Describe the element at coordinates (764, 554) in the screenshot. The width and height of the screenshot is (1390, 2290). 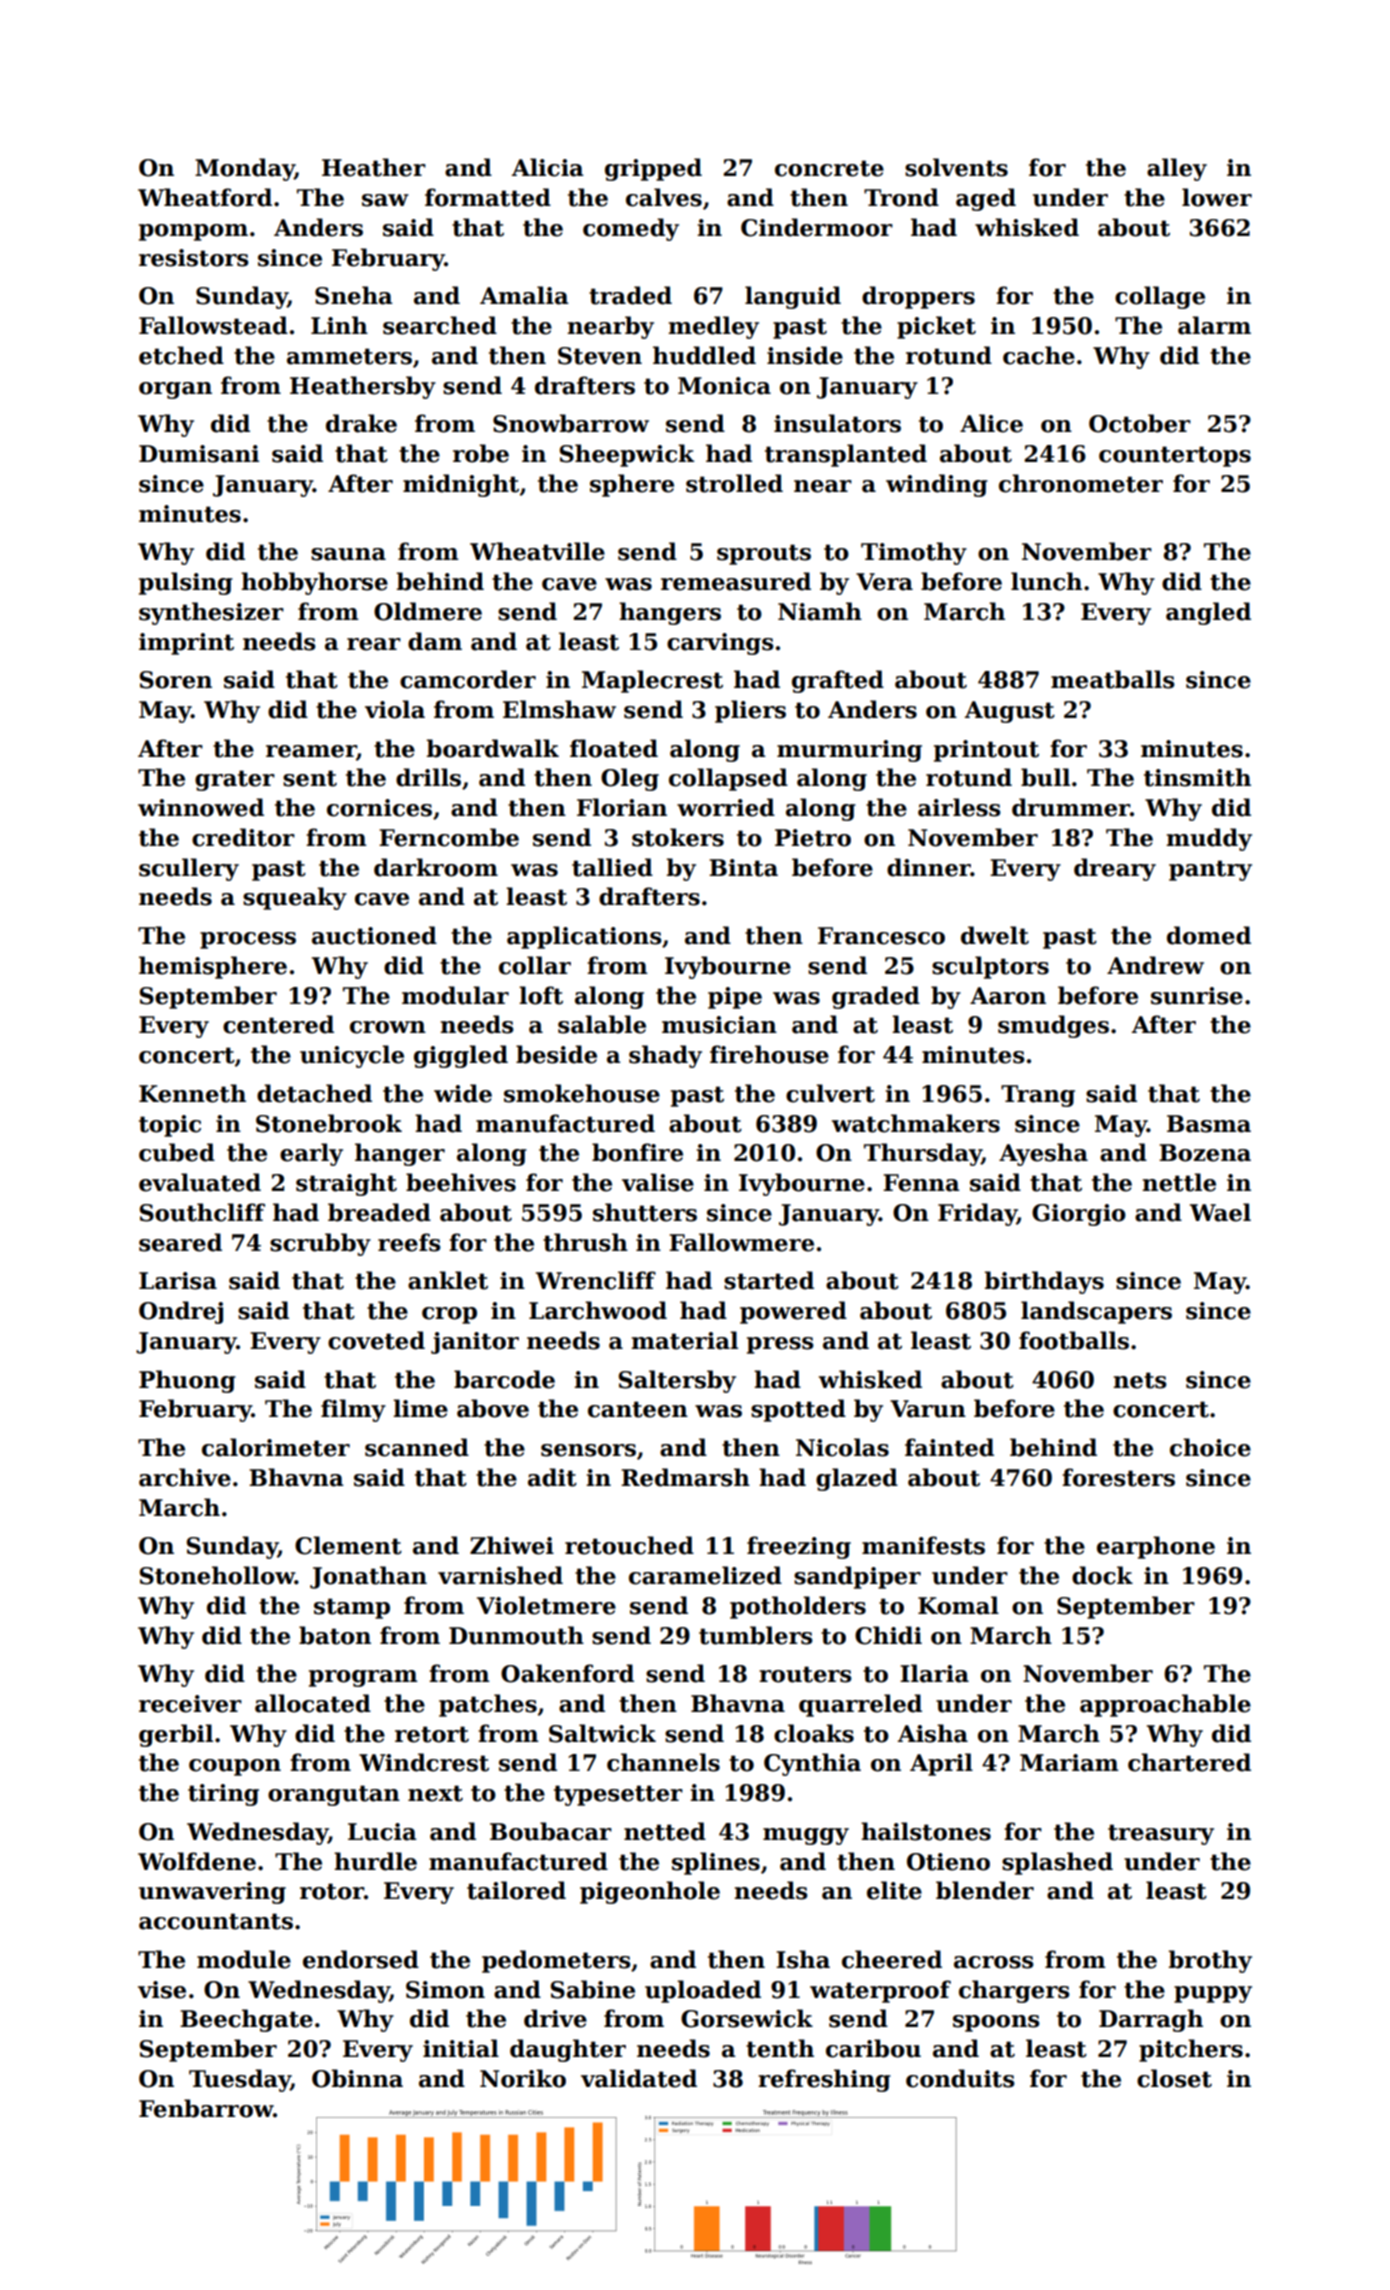
I see `sprouts` at that location.
